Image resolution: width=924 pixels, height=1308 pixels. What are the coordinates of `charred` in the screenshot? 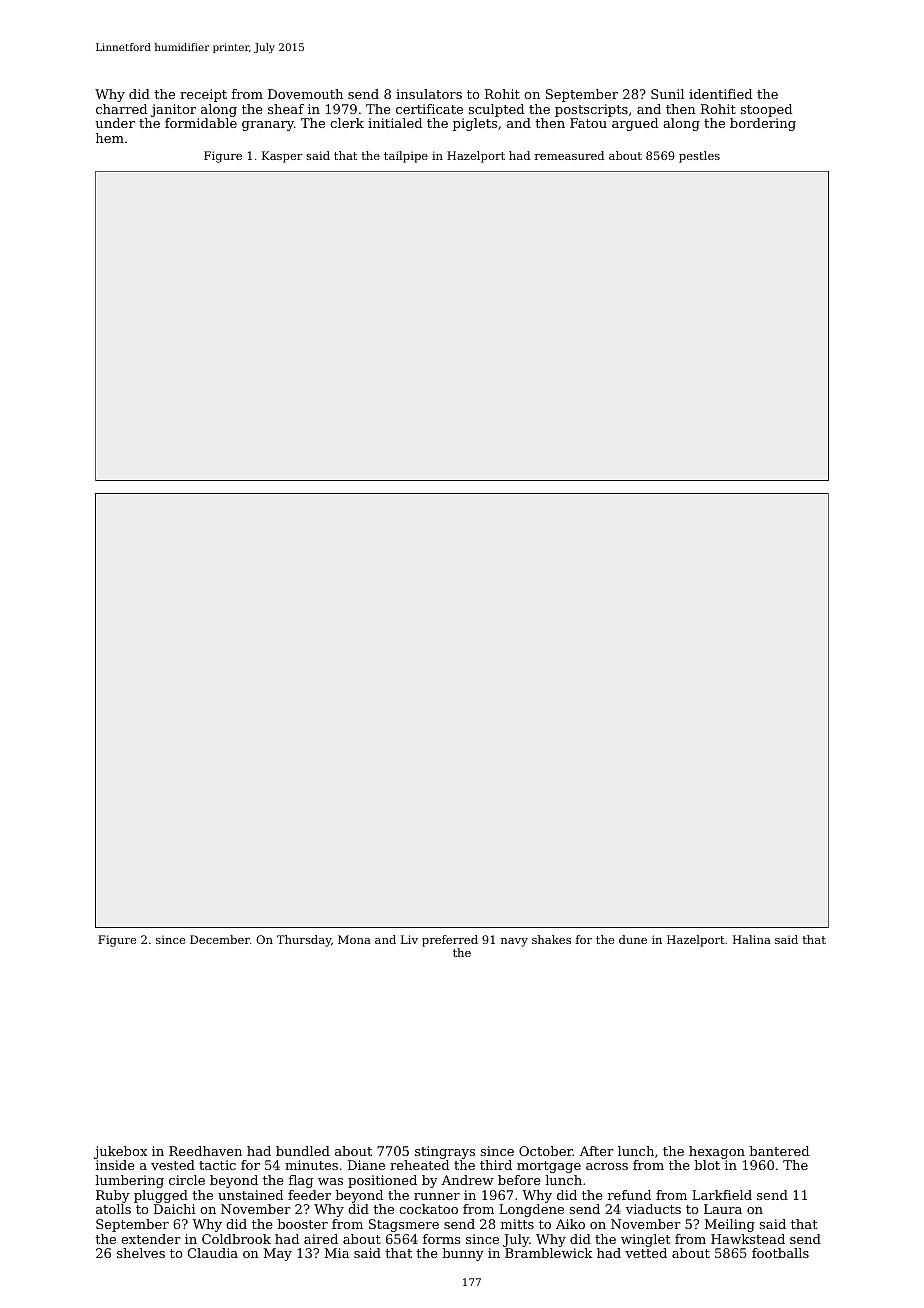 It's located at (121, 109).
